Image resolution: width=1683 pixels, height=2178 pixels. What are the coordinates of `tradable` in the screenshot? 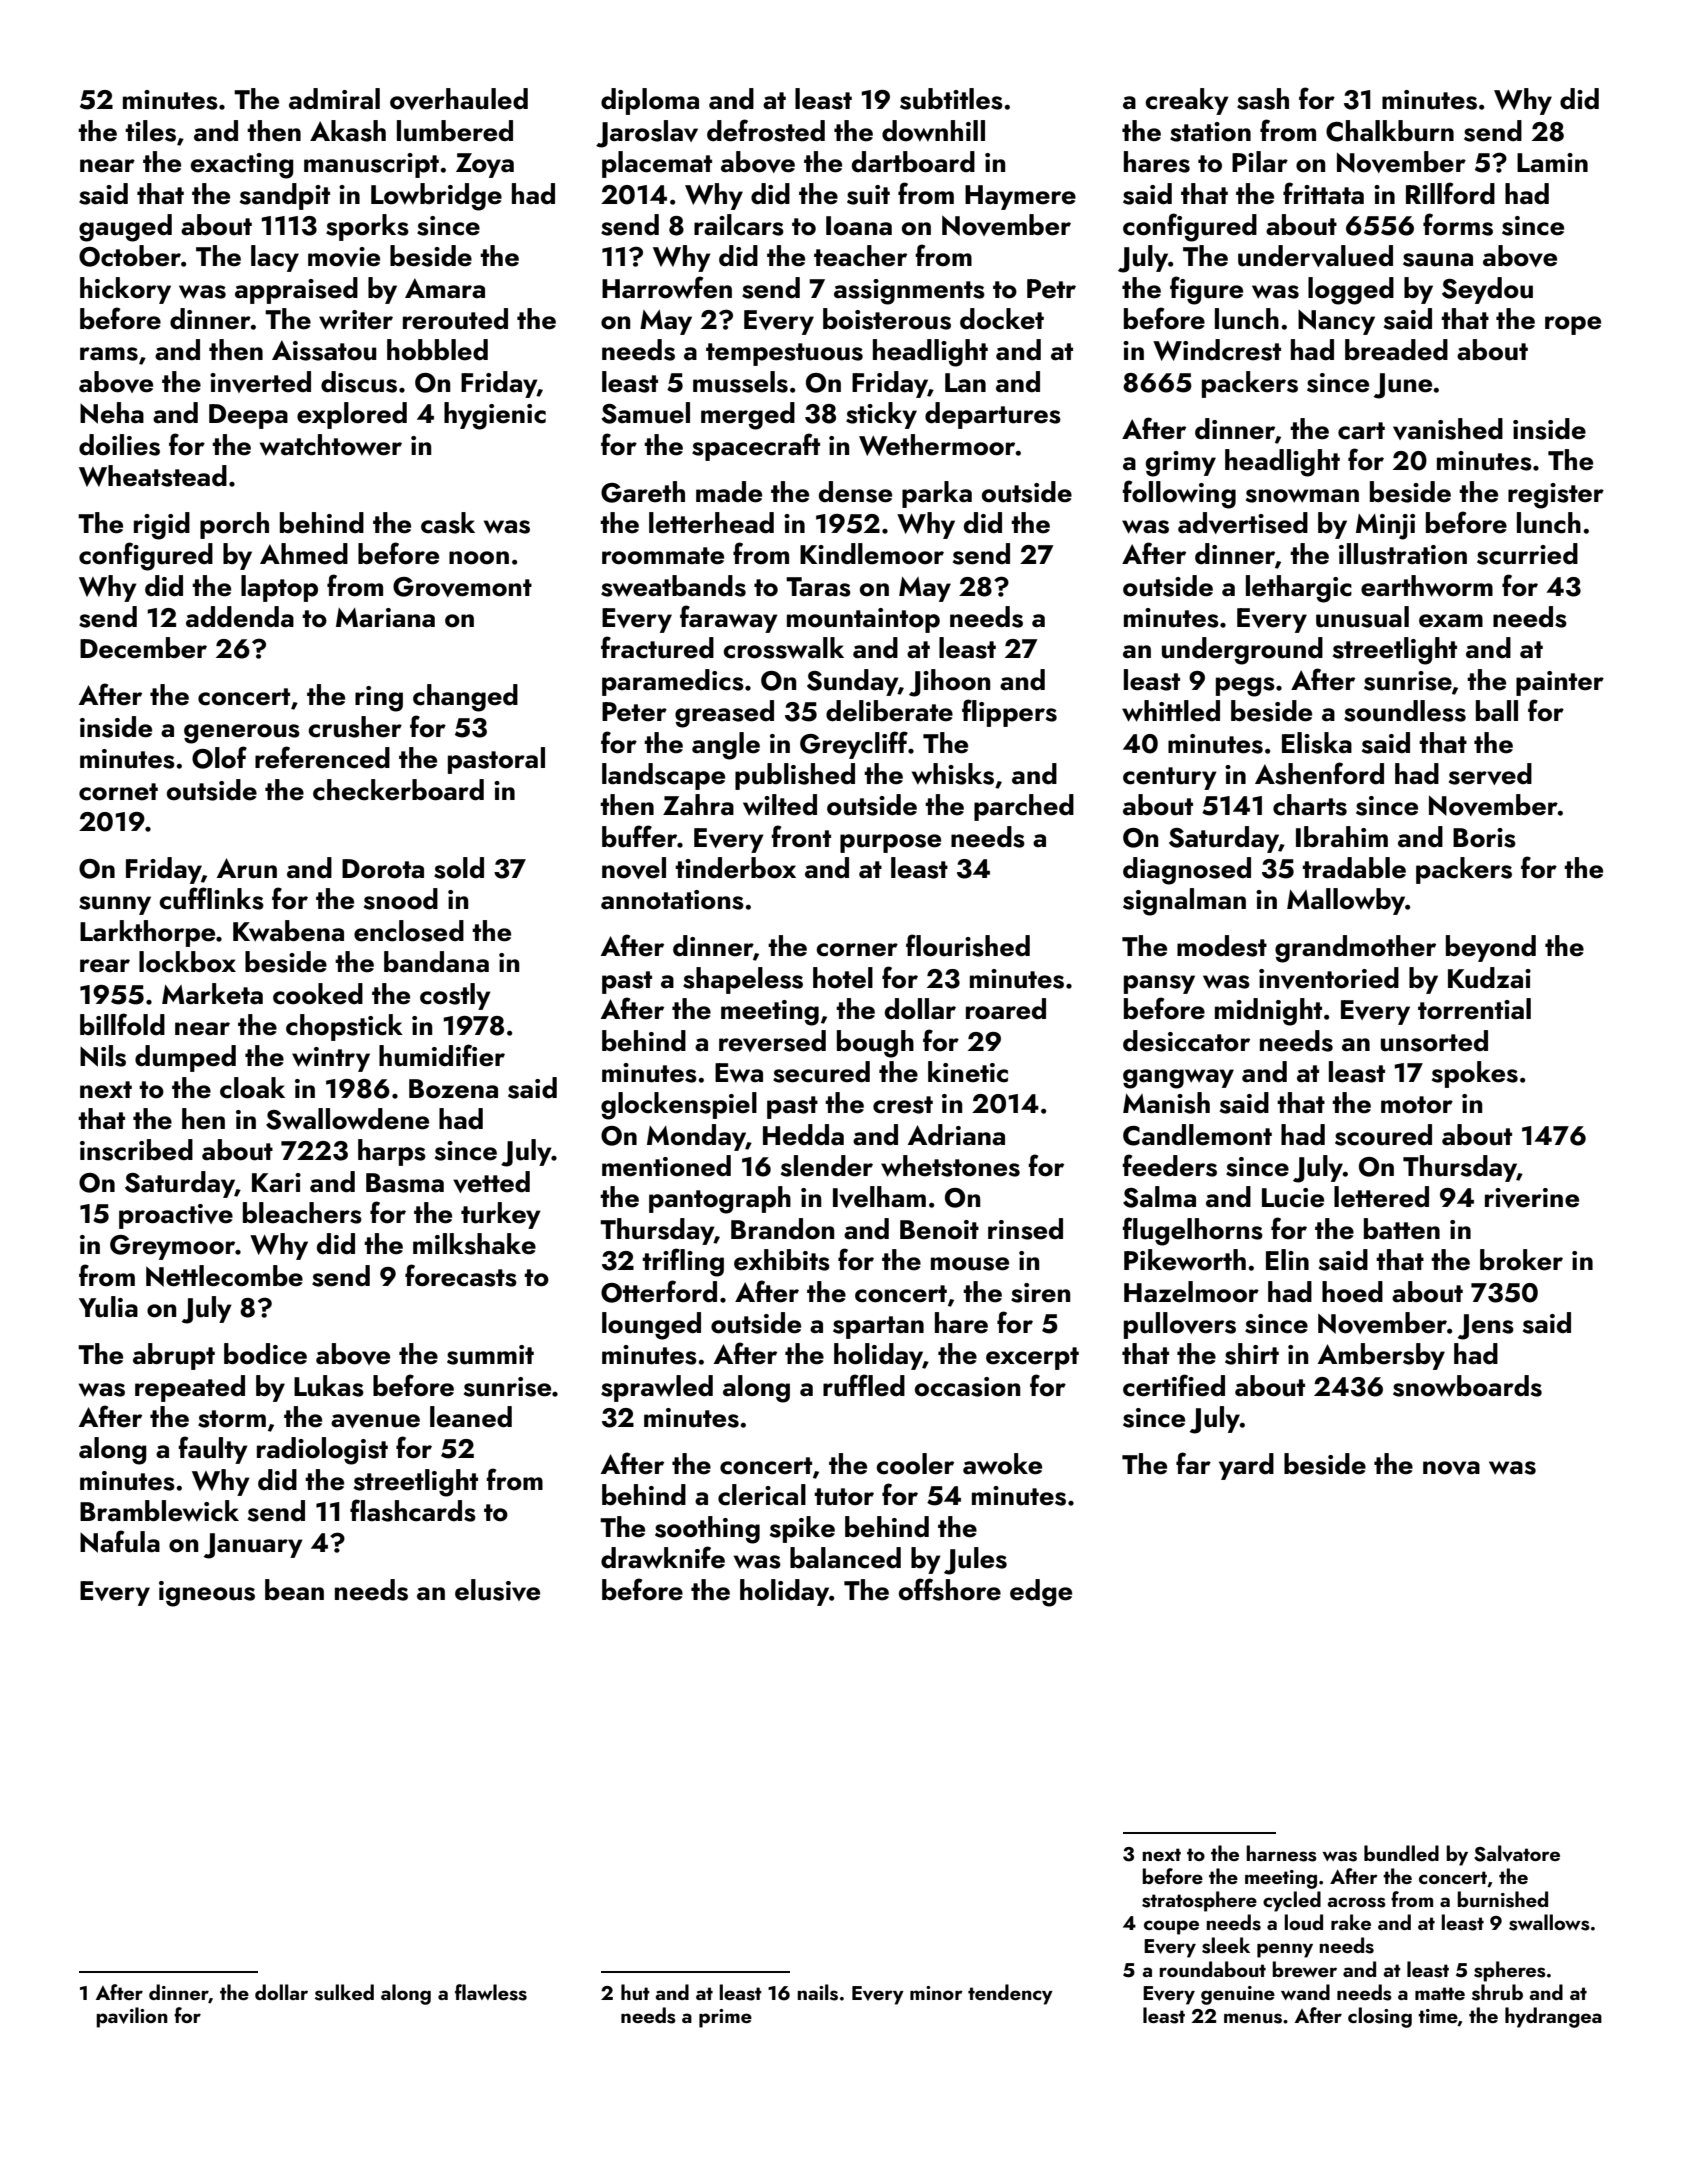 It's located at (1354, 868).
